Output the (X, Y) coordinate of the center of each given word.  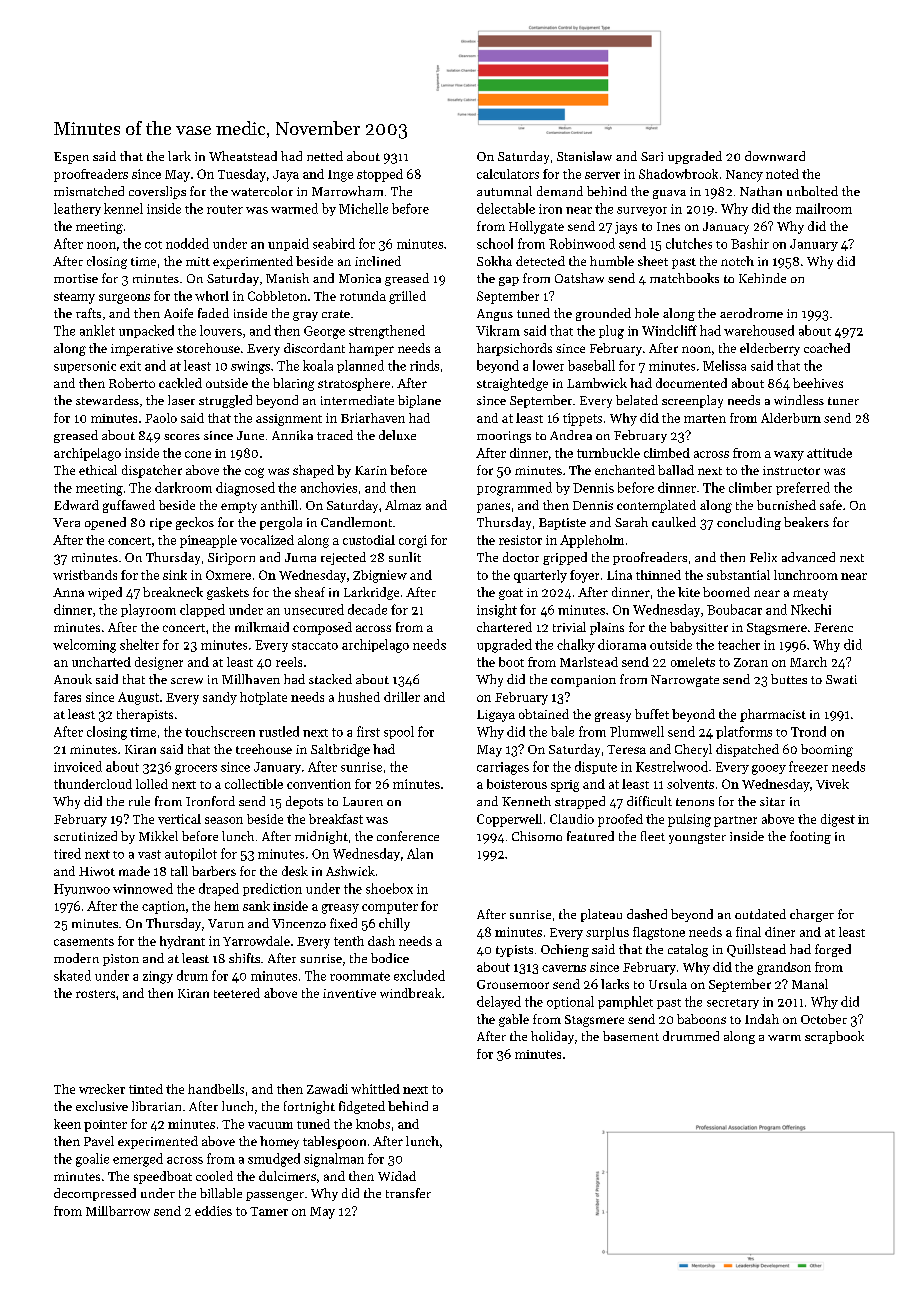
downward (775, 156)
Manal (810, 984)
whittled (375, 1089)
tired (67, 853)
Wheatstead (243, 156)
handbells (216, 1089)
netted (325, 156)
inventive (349, 993)
